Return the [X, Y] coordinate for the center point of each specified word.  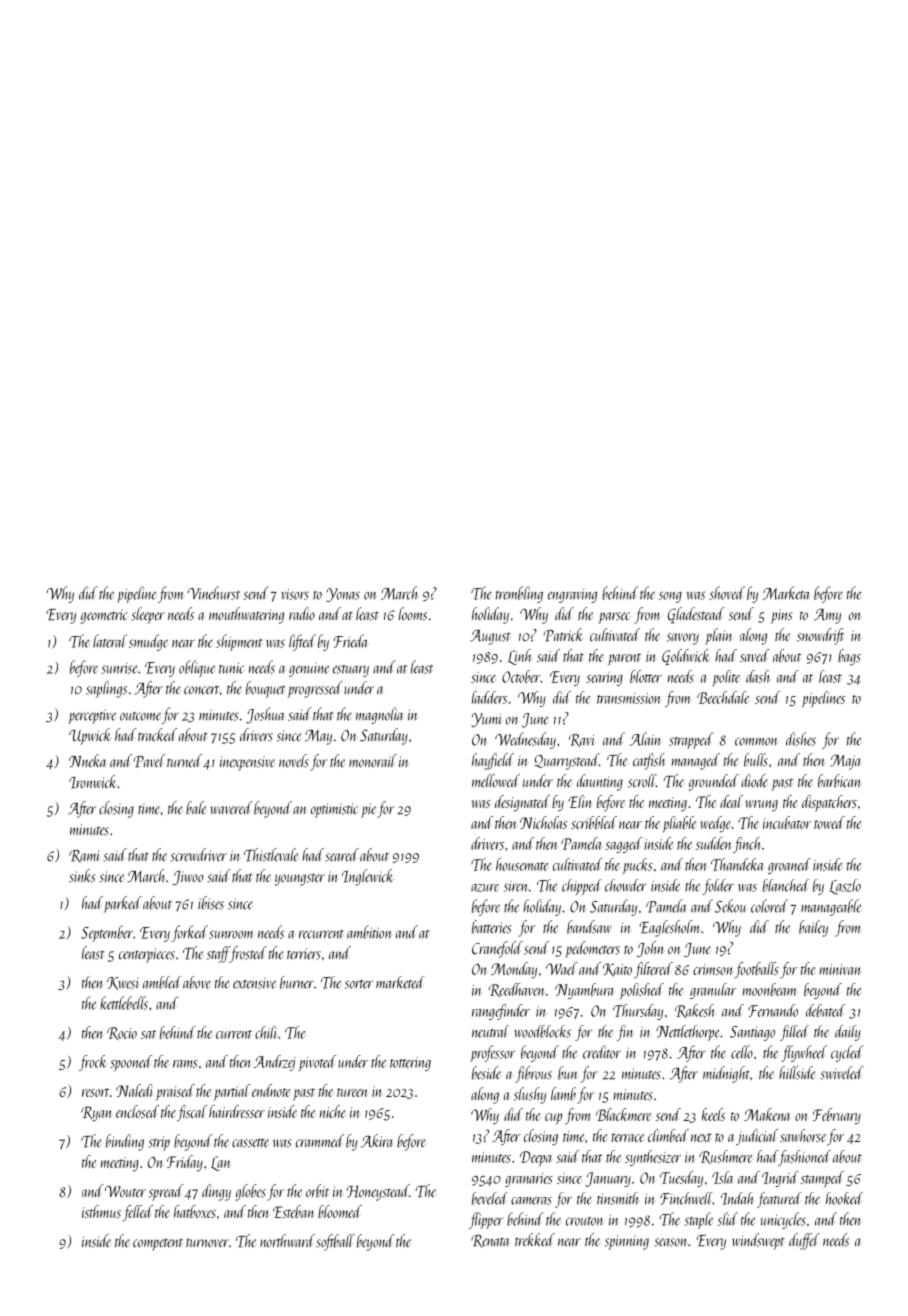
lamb [563, 1094]
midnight [726, 1074]
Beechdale [723, 697]
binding [125, 1142]
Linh [520, 657]
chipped [582, 887]
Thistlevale [271, 855]
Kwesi [123, 983]
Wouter [125, 1192]
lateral [110, 641]
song [670, 597]
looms [413, 614]
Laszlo [845, 887]
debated [825, 1010]
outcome [140, 716]
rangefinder [501, 1012]
